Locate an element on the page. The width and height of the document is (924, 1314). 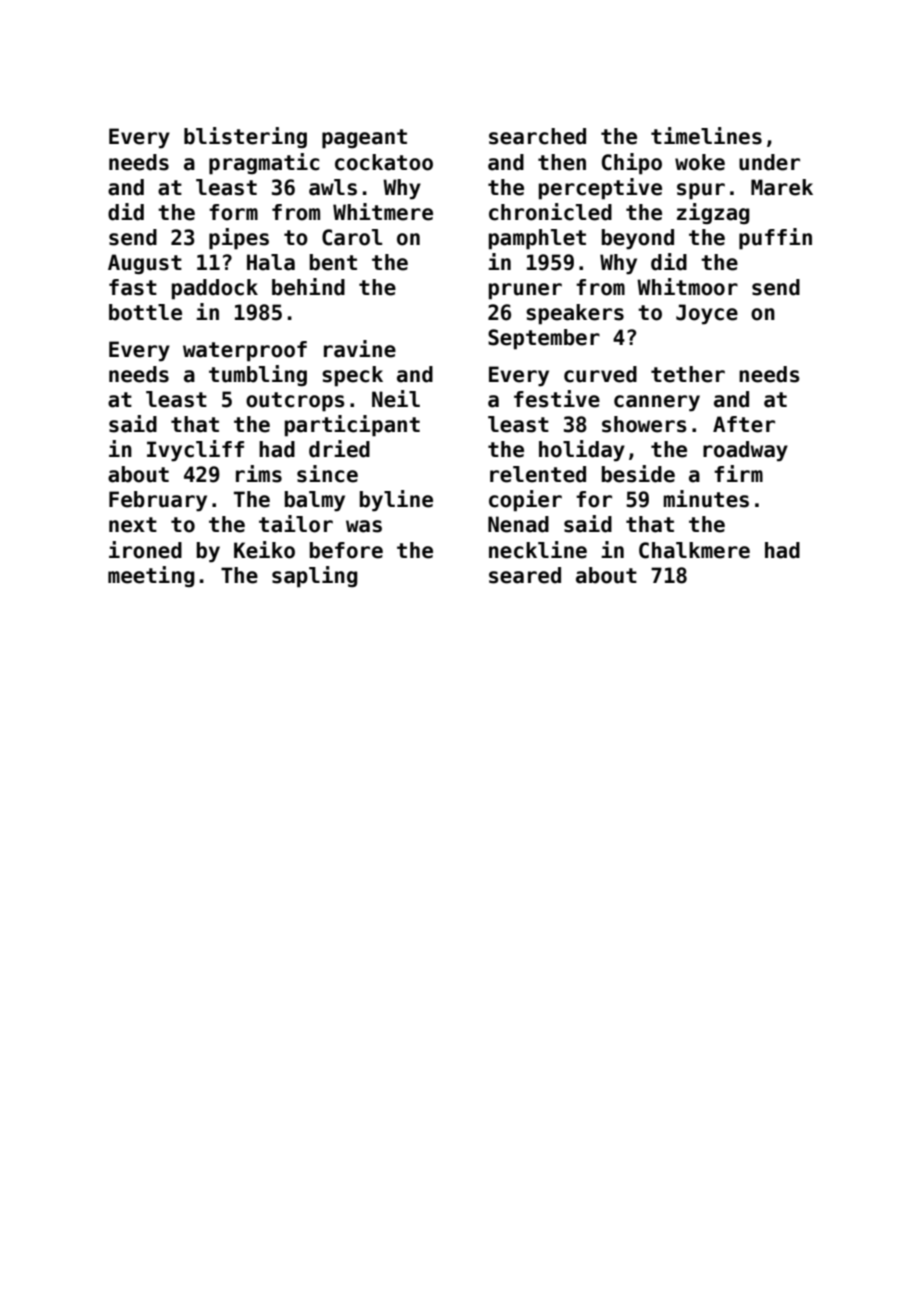
timelines is located at coordinates (706, 136).
